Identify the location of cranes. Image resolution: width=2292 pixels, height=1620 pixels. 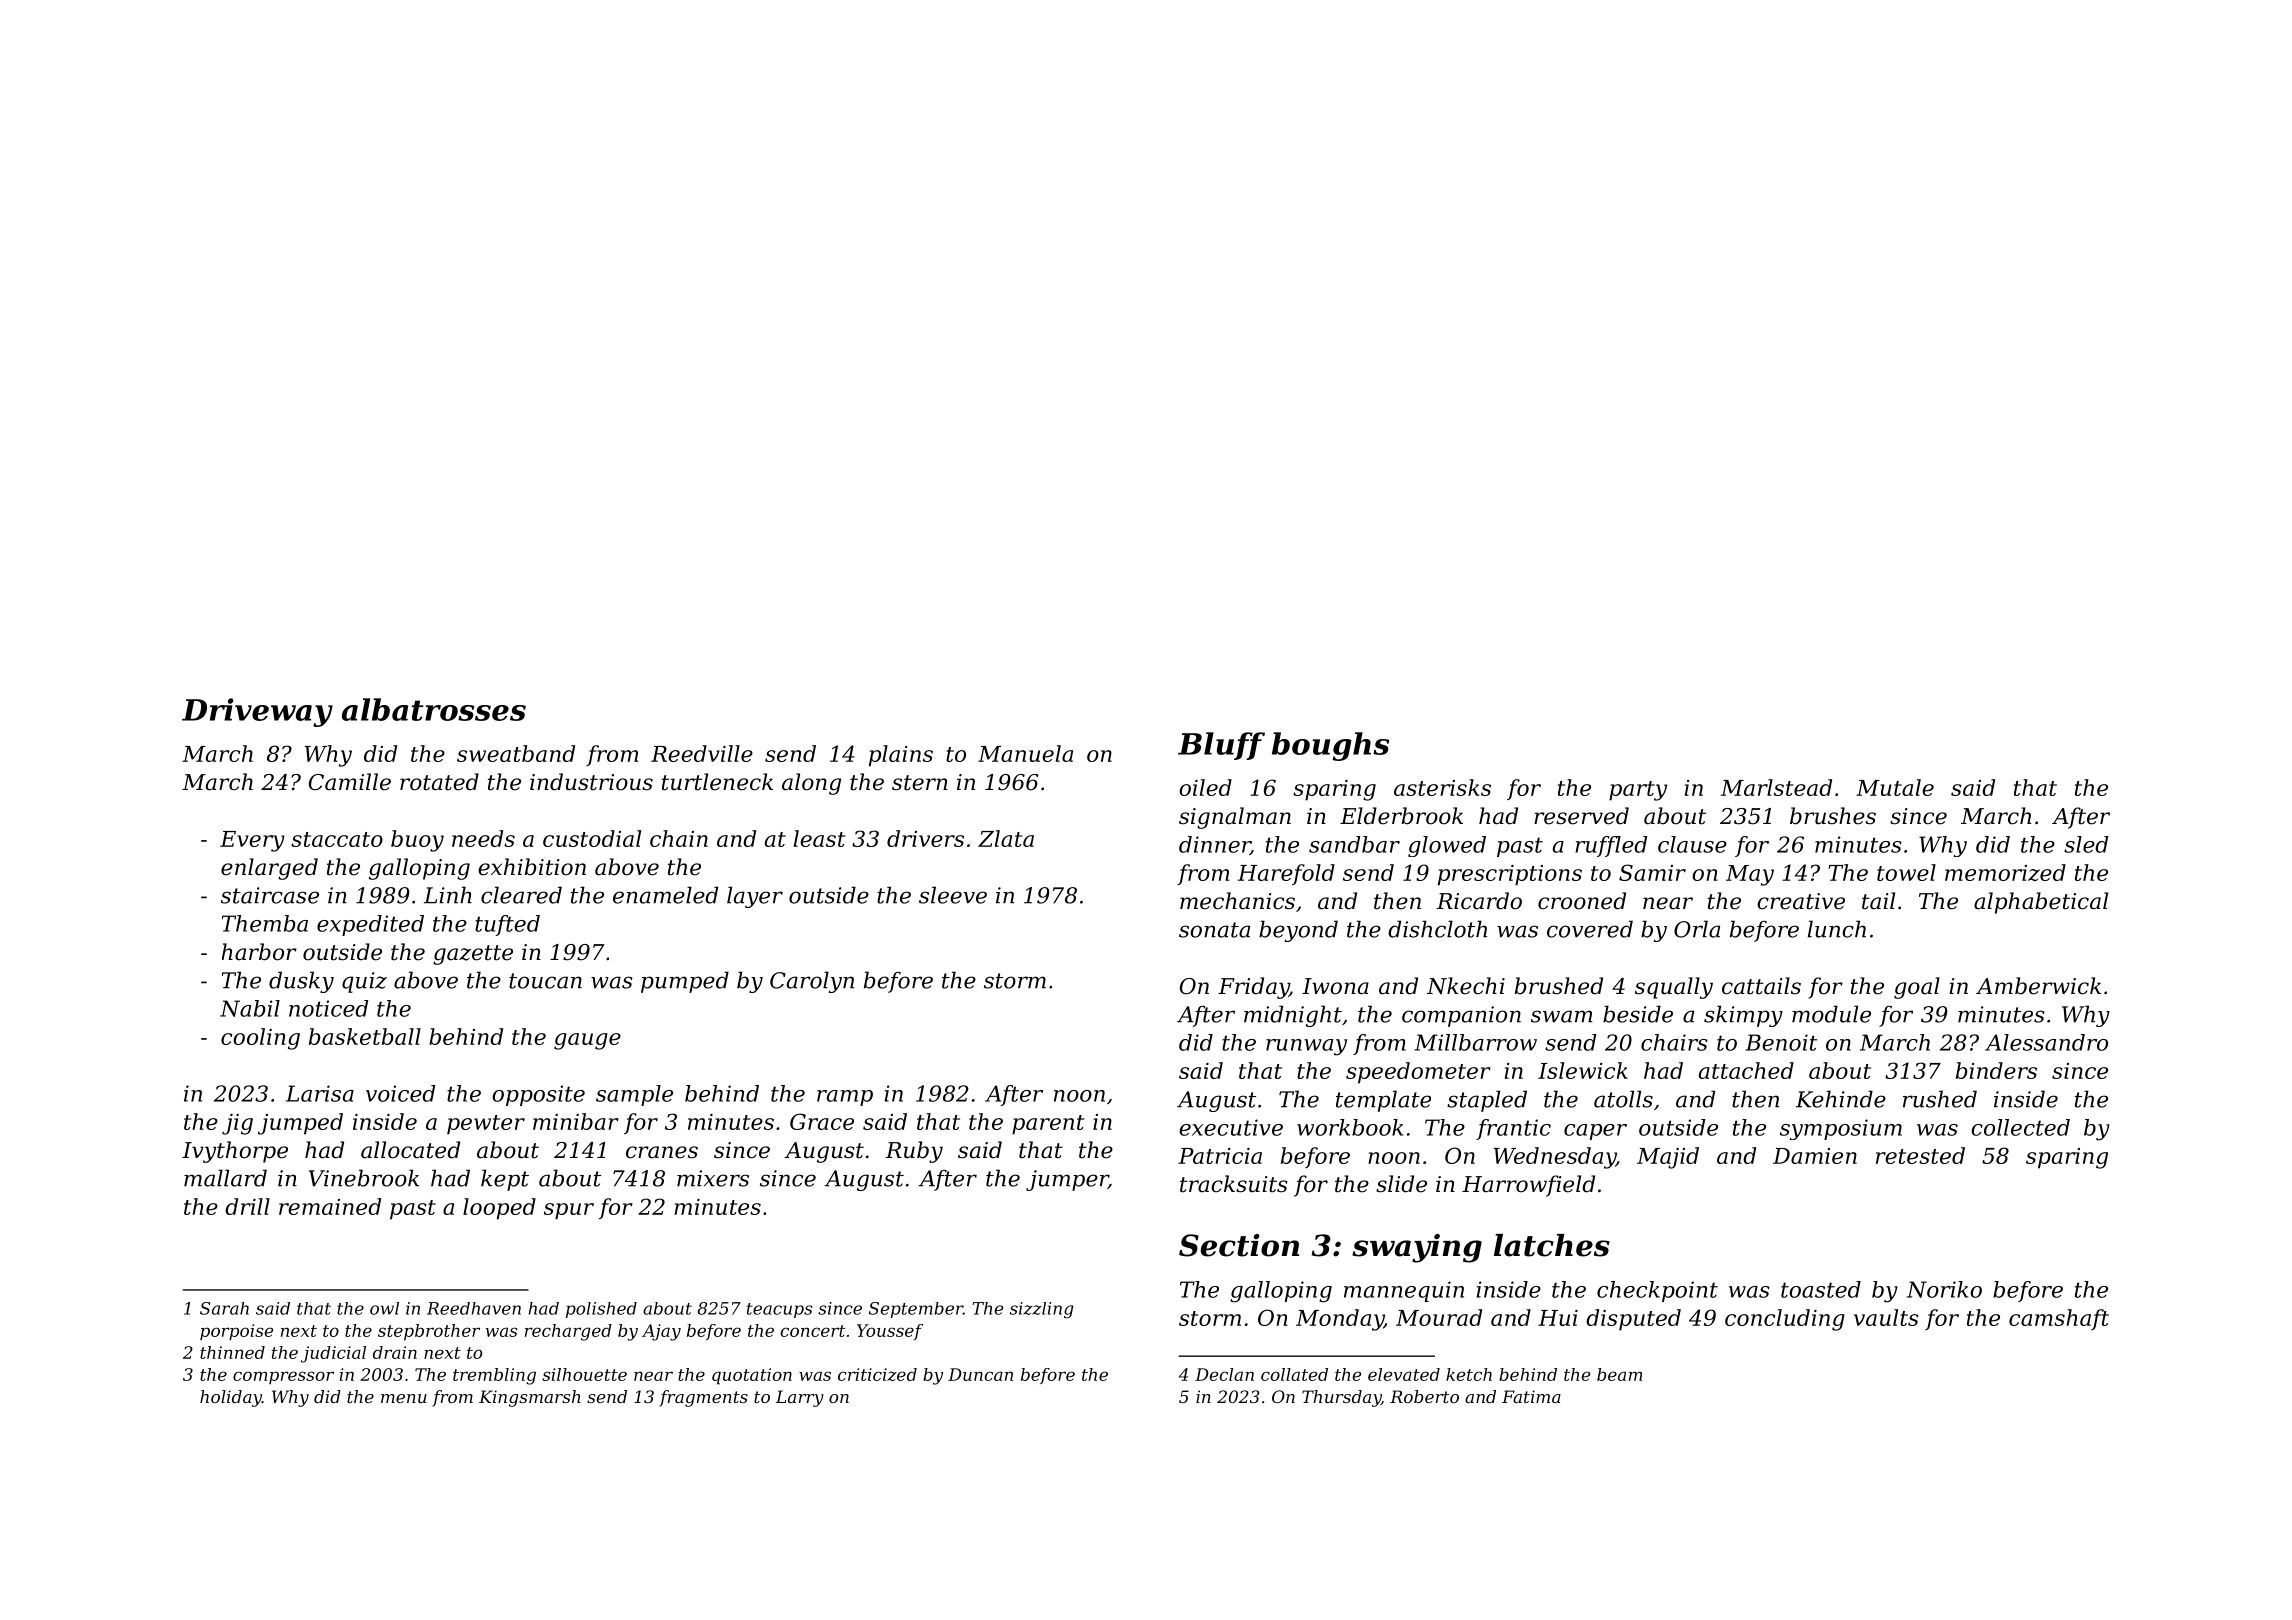
(662, 1152).
